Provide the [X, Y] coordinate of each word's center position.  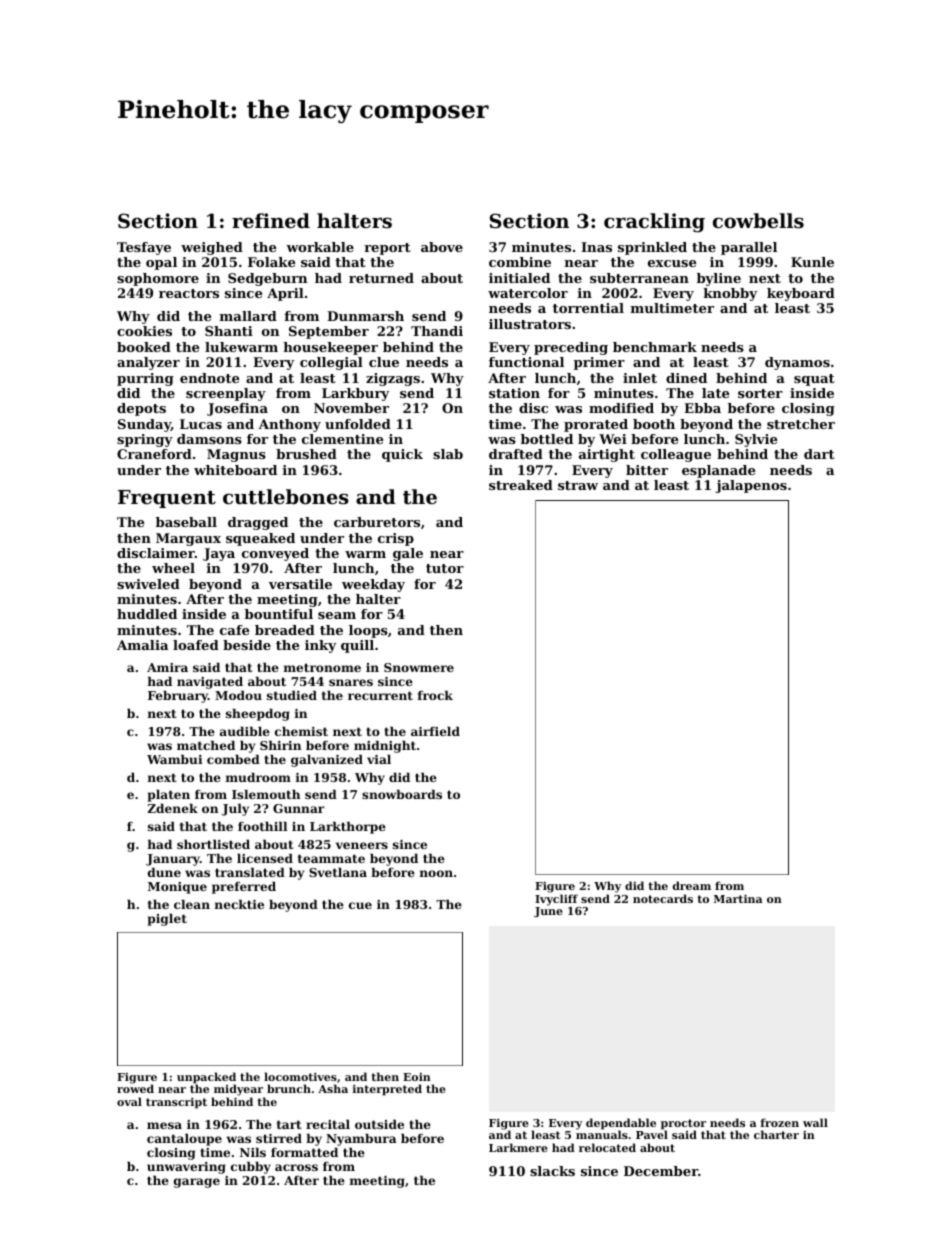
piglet [167, 919]
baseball [186, 522]
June [548, 912]
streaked [521, 485]
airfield [435, 731]
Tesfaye [144, 248]
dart [819, 454]
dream [692, 885]
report [387, 249]
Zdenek [172, 808]
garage [197, 1183]
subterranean [639, 278]
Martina [738, 898]
